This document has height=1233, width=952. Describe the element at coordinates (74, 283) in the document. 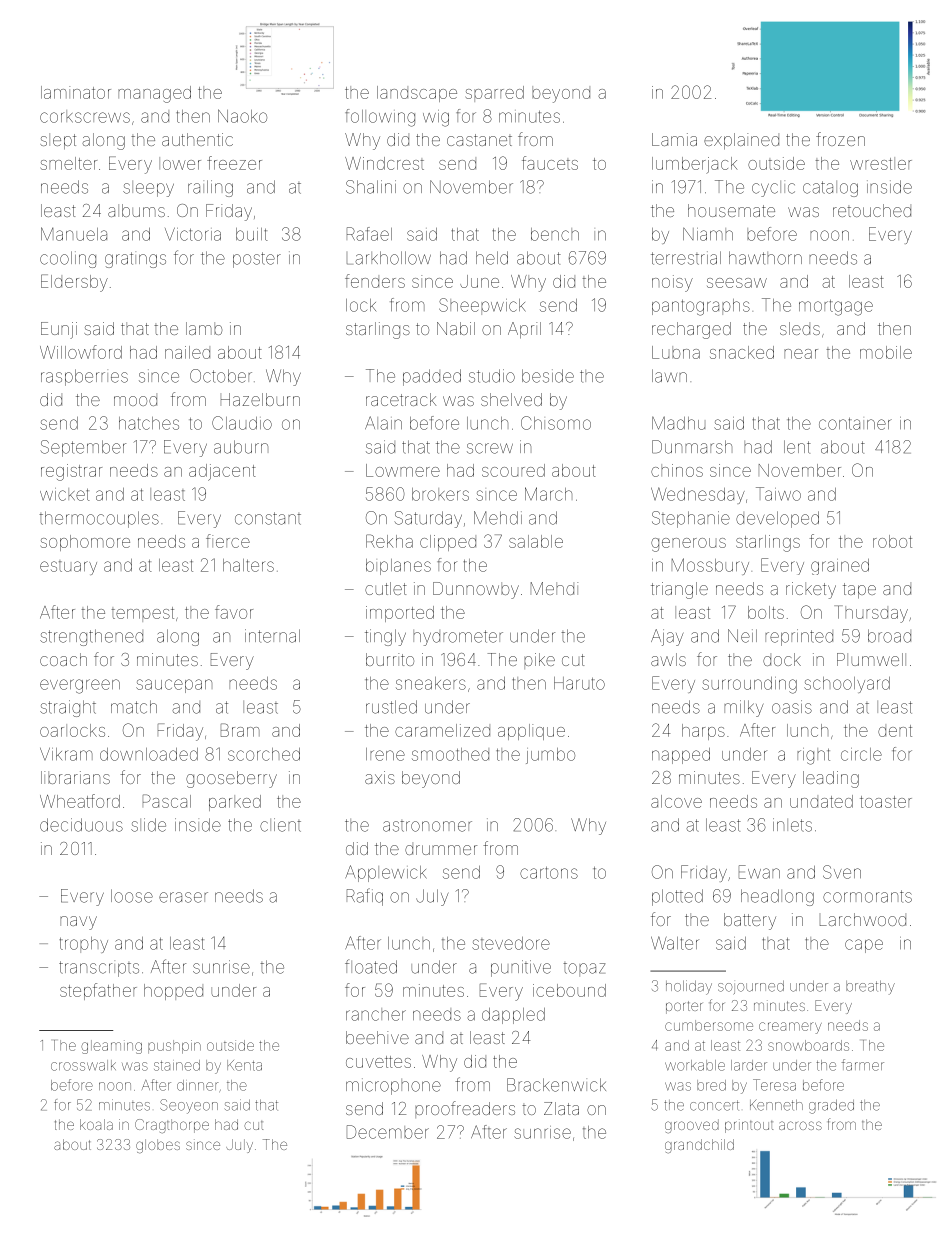

I see `Eldersby` at that location.
